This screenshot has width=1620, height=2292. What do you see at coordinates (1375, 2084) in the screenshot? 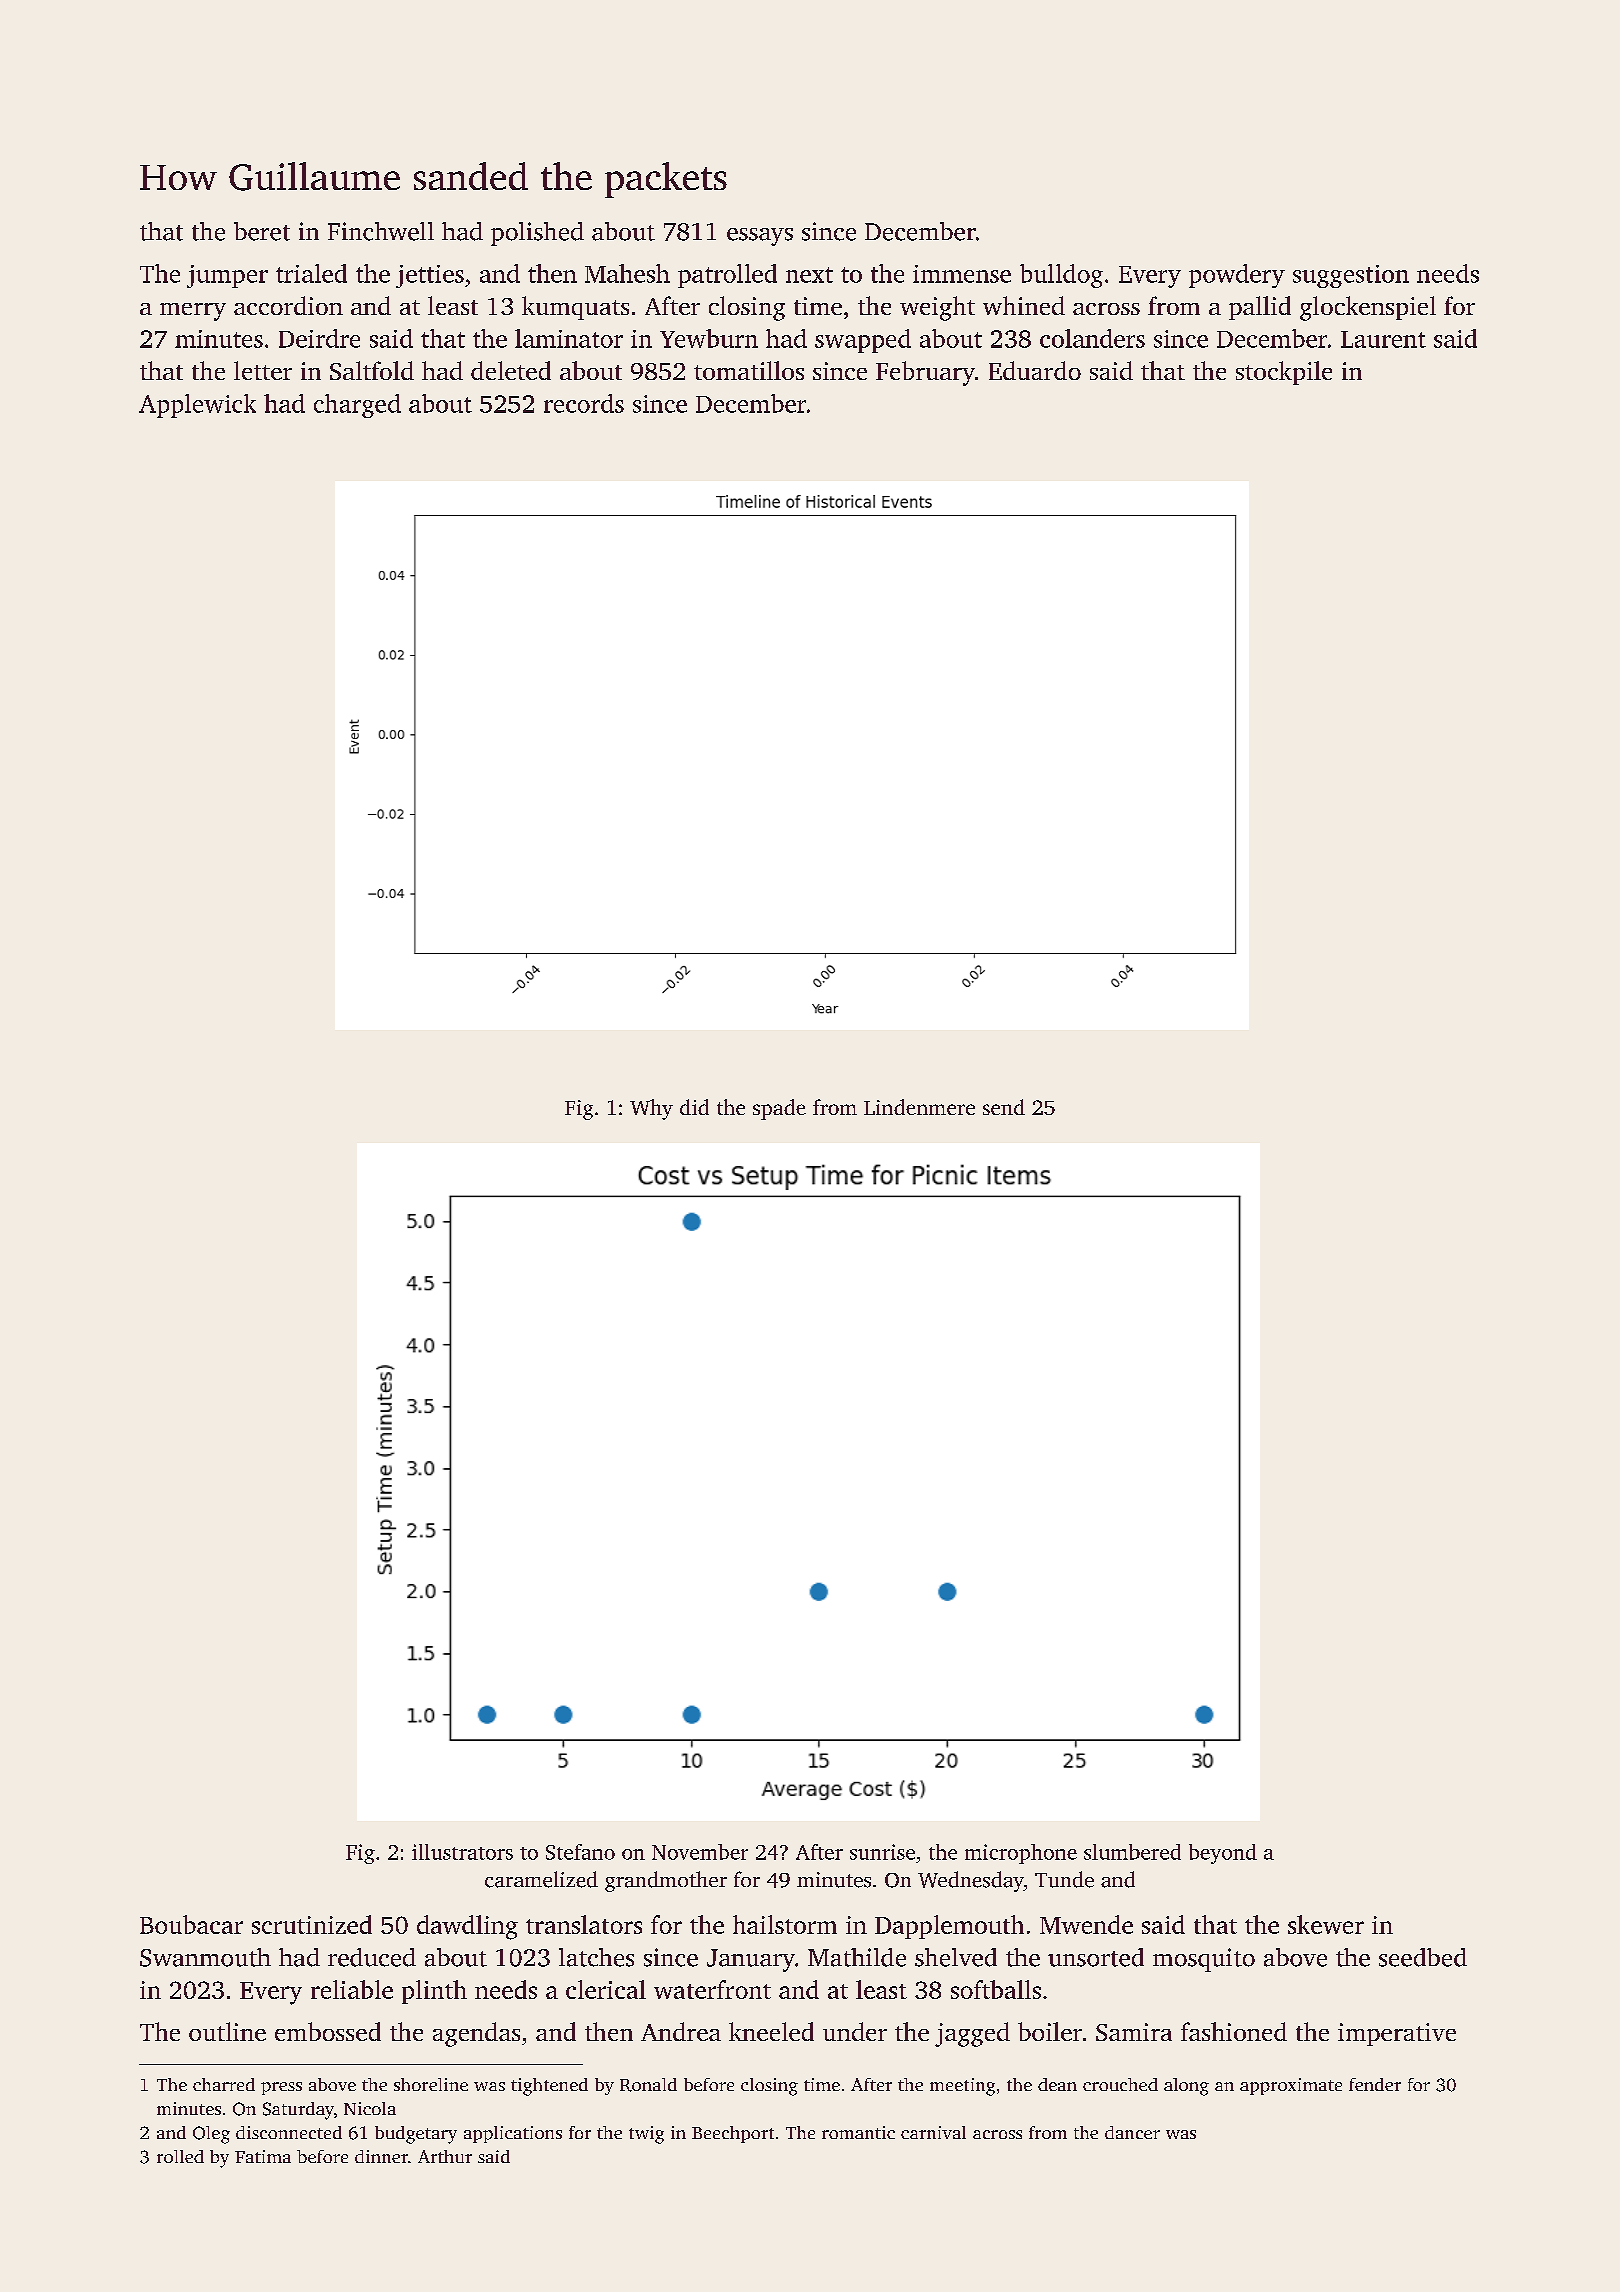
I see `fender` at bounding box center [1375, 2084].
